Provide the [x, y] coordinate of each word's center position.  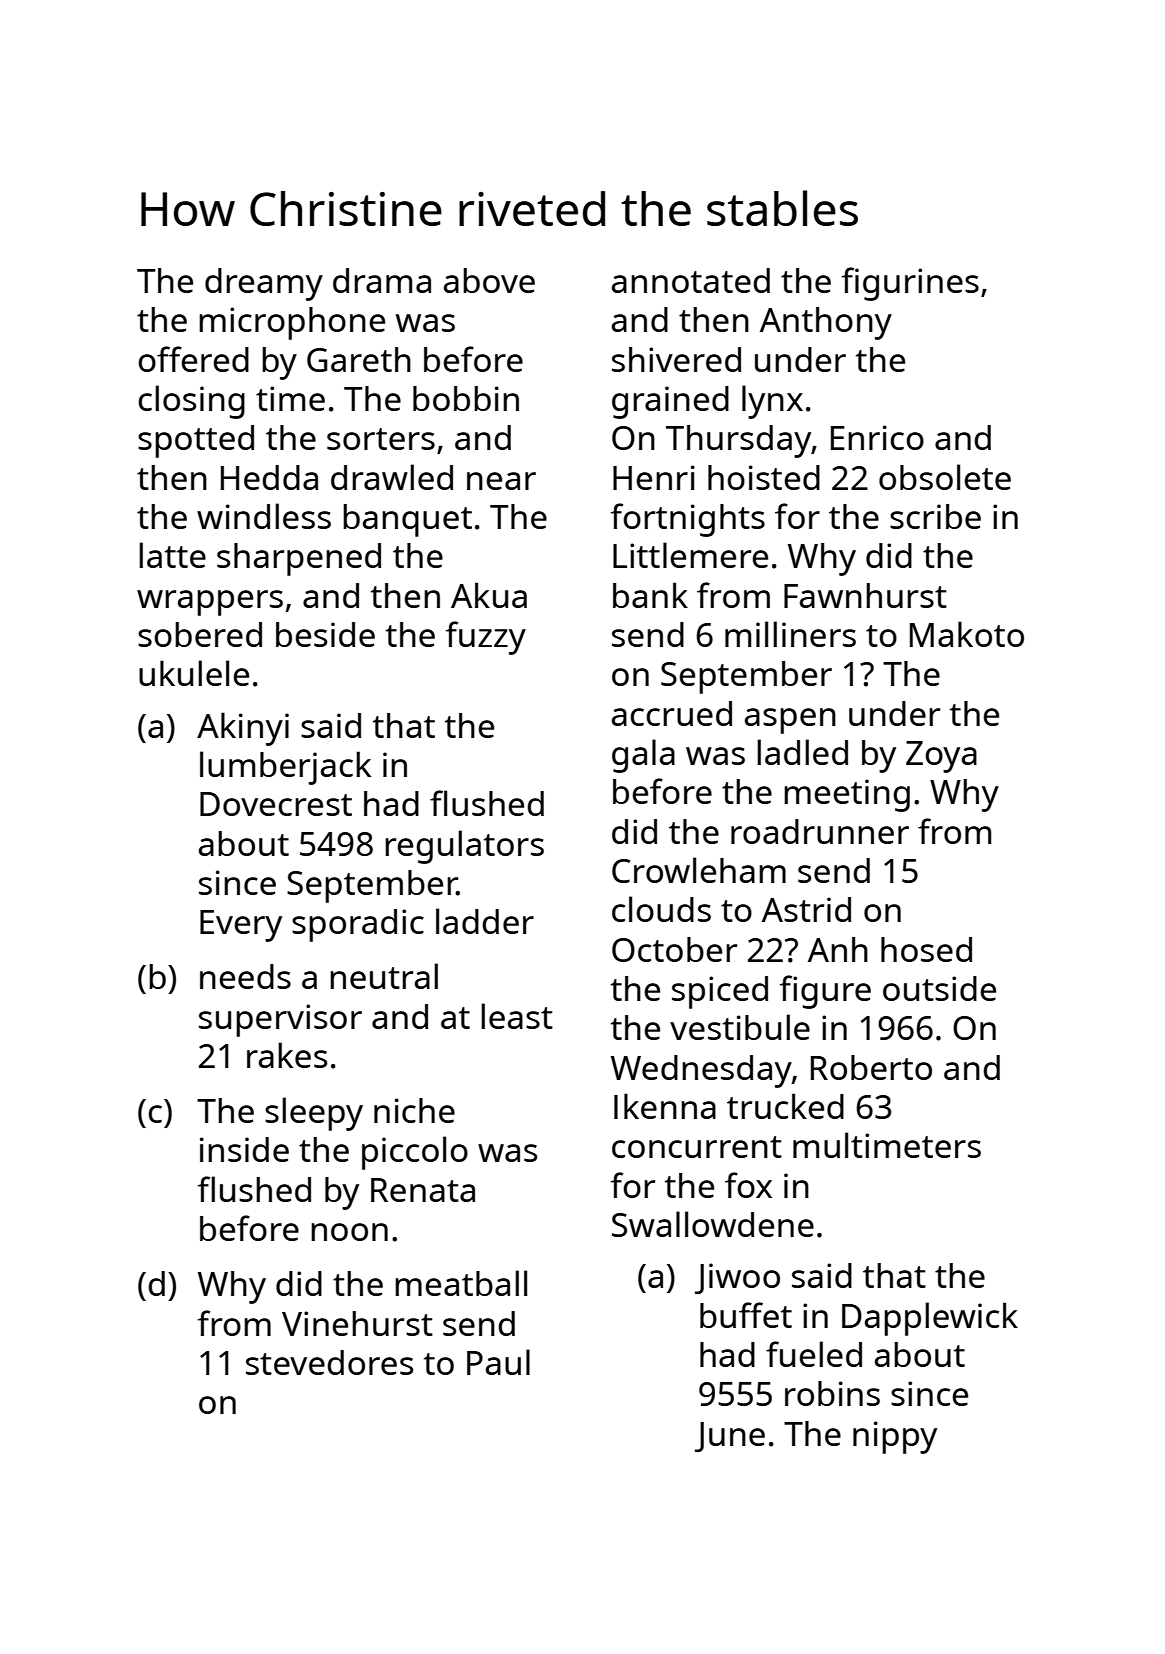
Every [241, 926]
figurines [910, 284]
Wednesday [701, 1071]
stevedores [329, 1362]
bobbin [466, 398]
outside [939, 988]
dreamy [264, 284]
